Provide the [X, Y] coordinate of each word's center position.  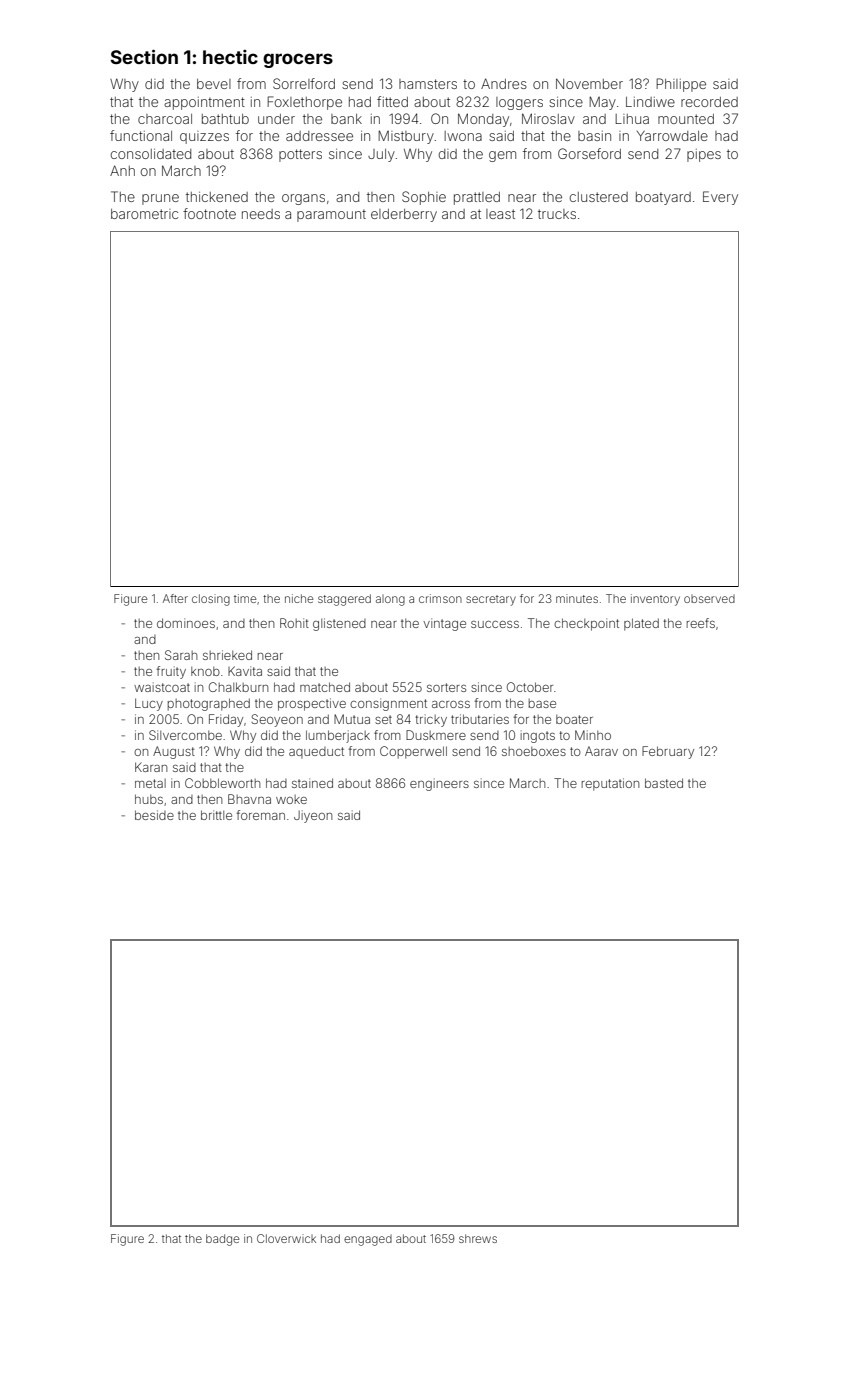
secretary [491, 600]
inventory [655, 600]
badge [222, 1240]
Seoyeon [277, 720]
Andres [504, 83]
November [589, 83]
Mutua [352, 719]
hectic [230, 57]
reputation [610, 784]
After [175, 598]
